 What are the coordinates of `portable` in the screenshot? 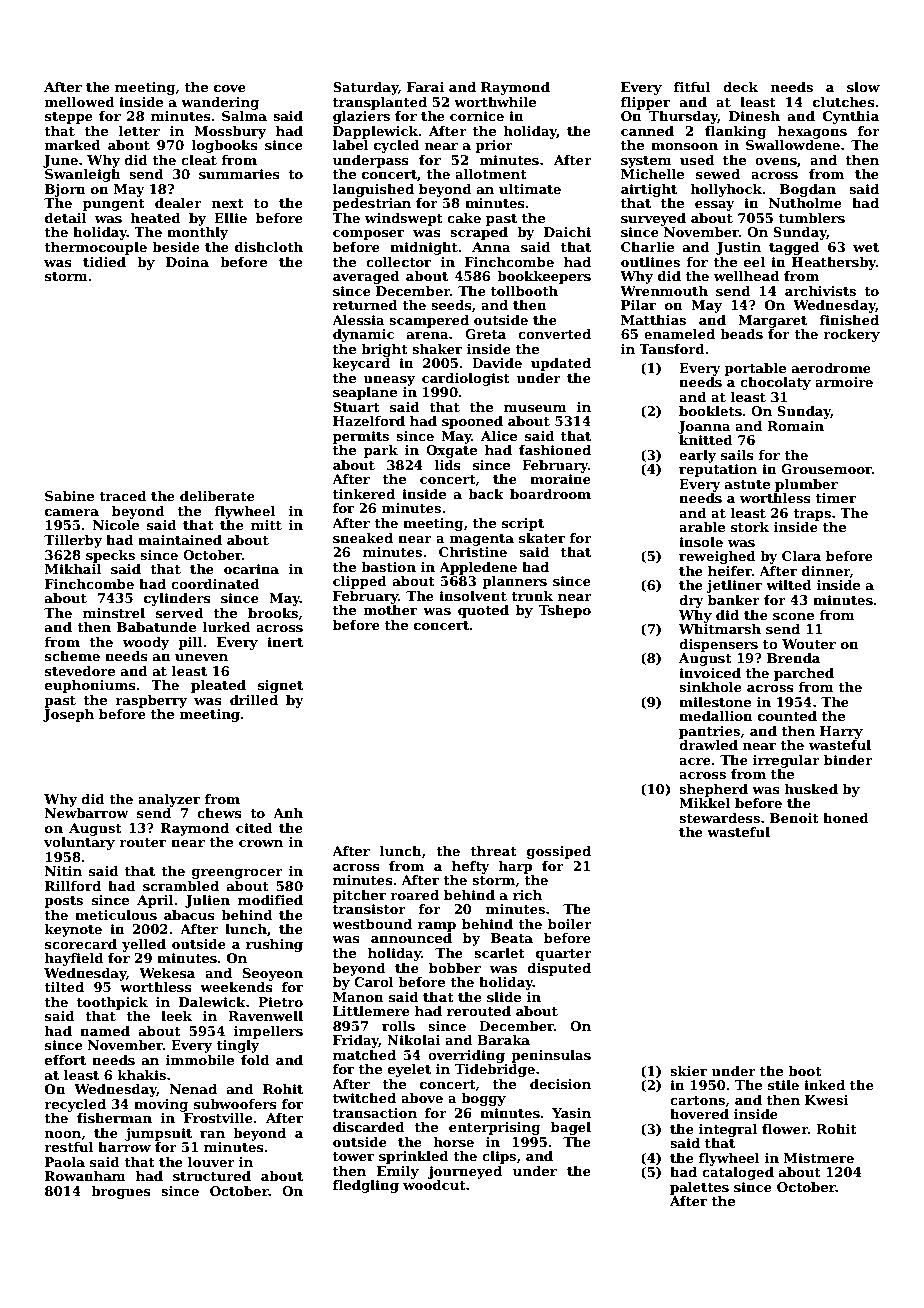 It's located at (755, 369).
